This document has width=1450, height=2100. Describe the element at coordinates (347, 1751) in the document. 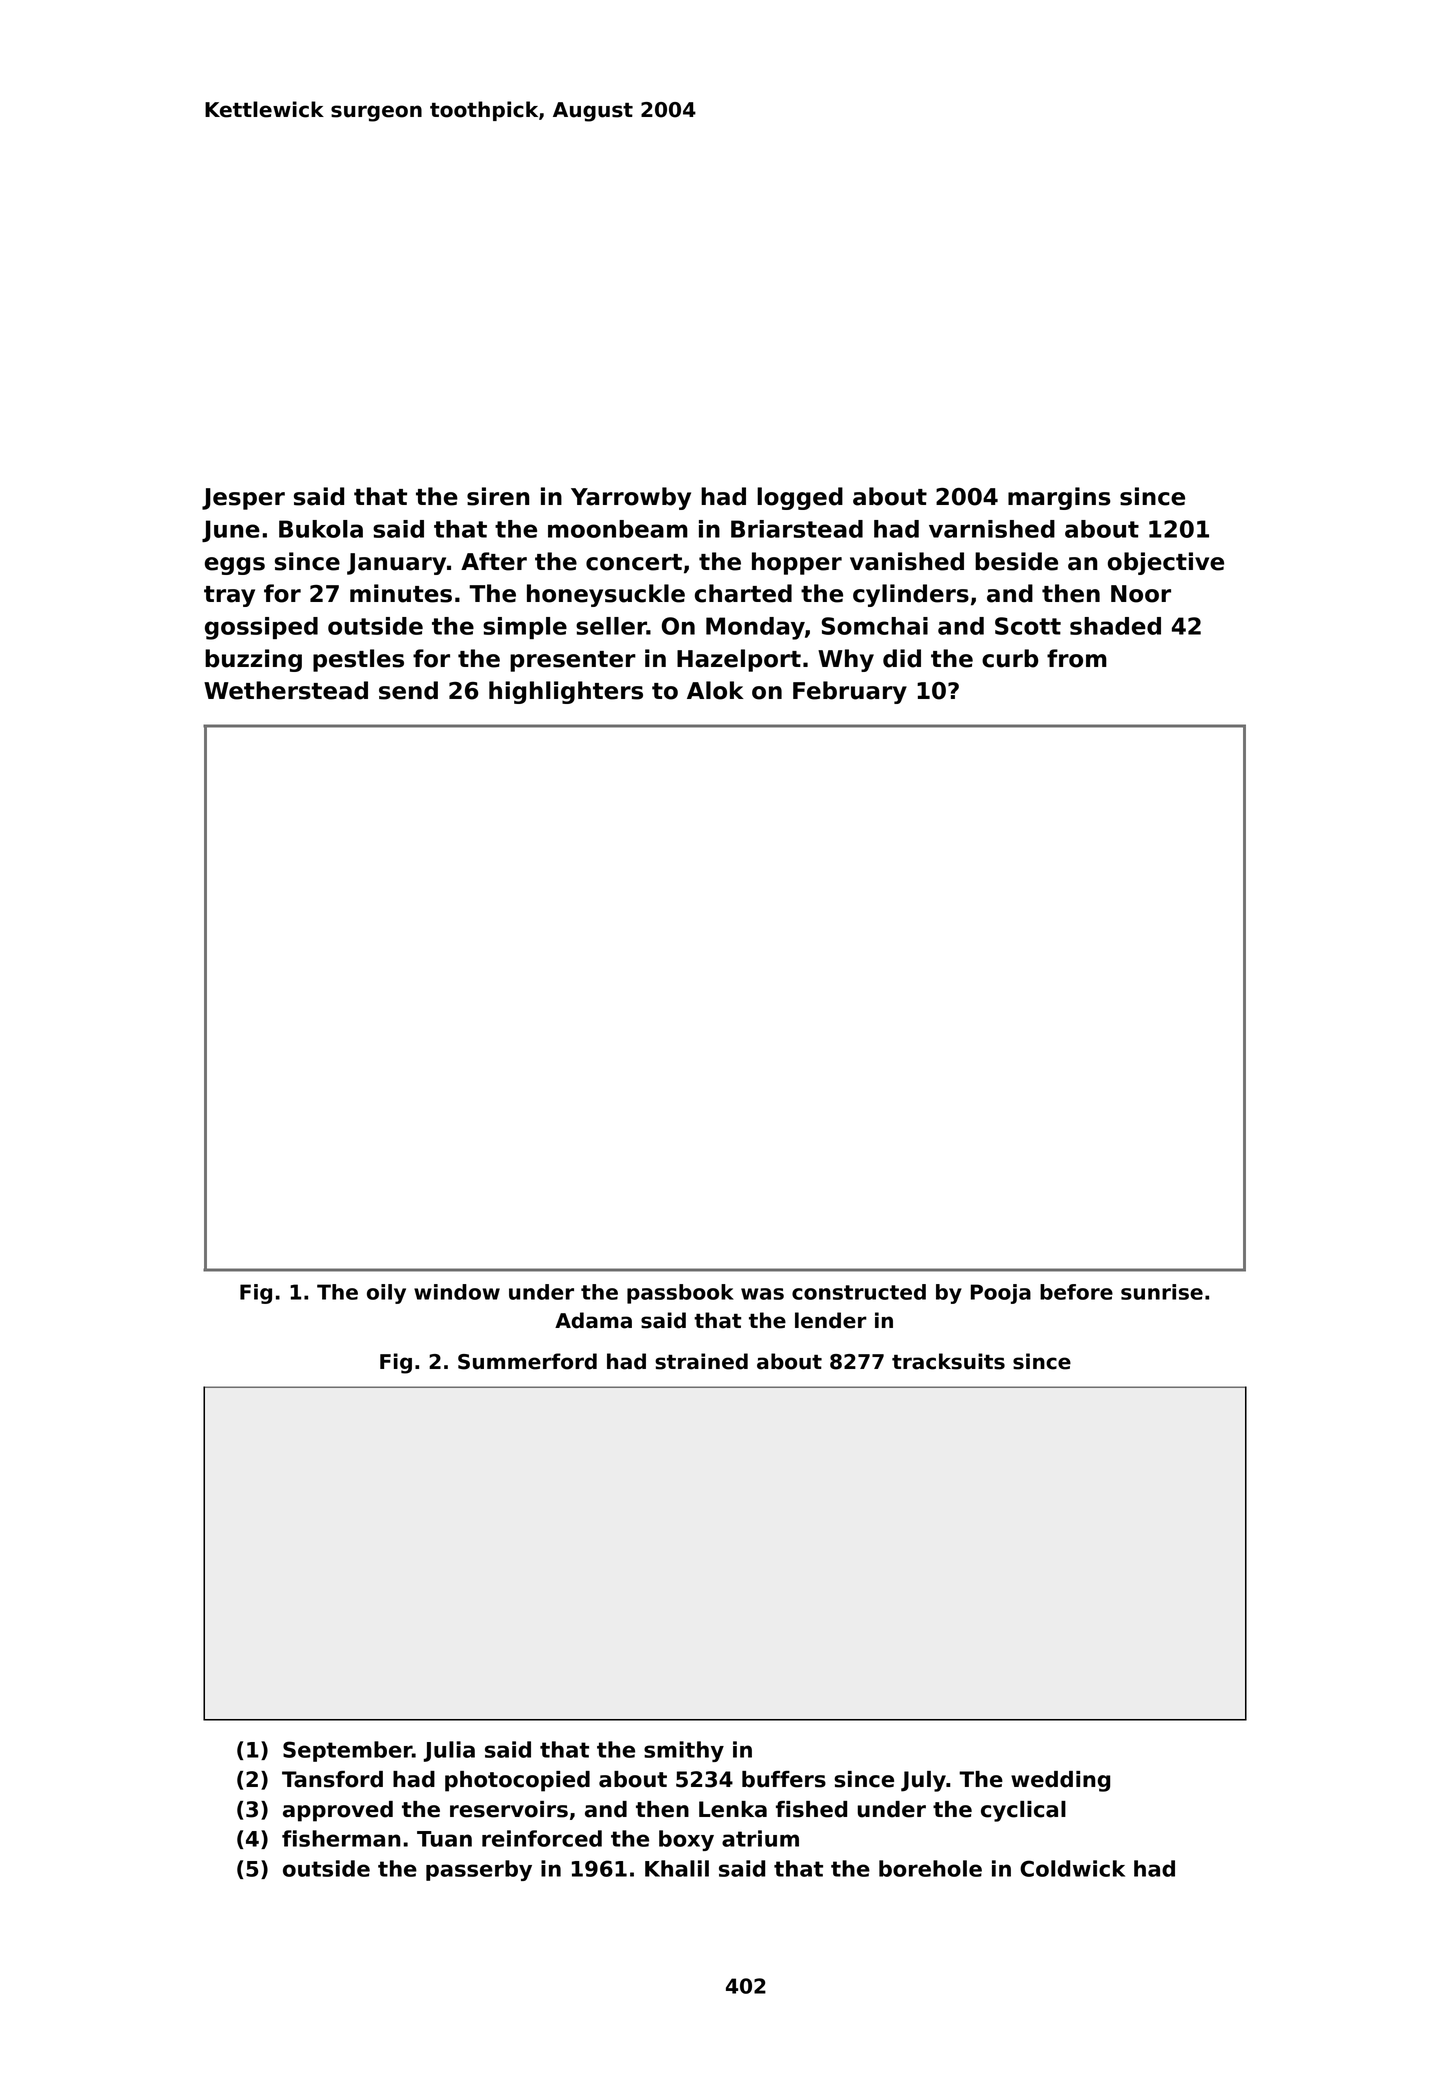

I see `September` at that location.
